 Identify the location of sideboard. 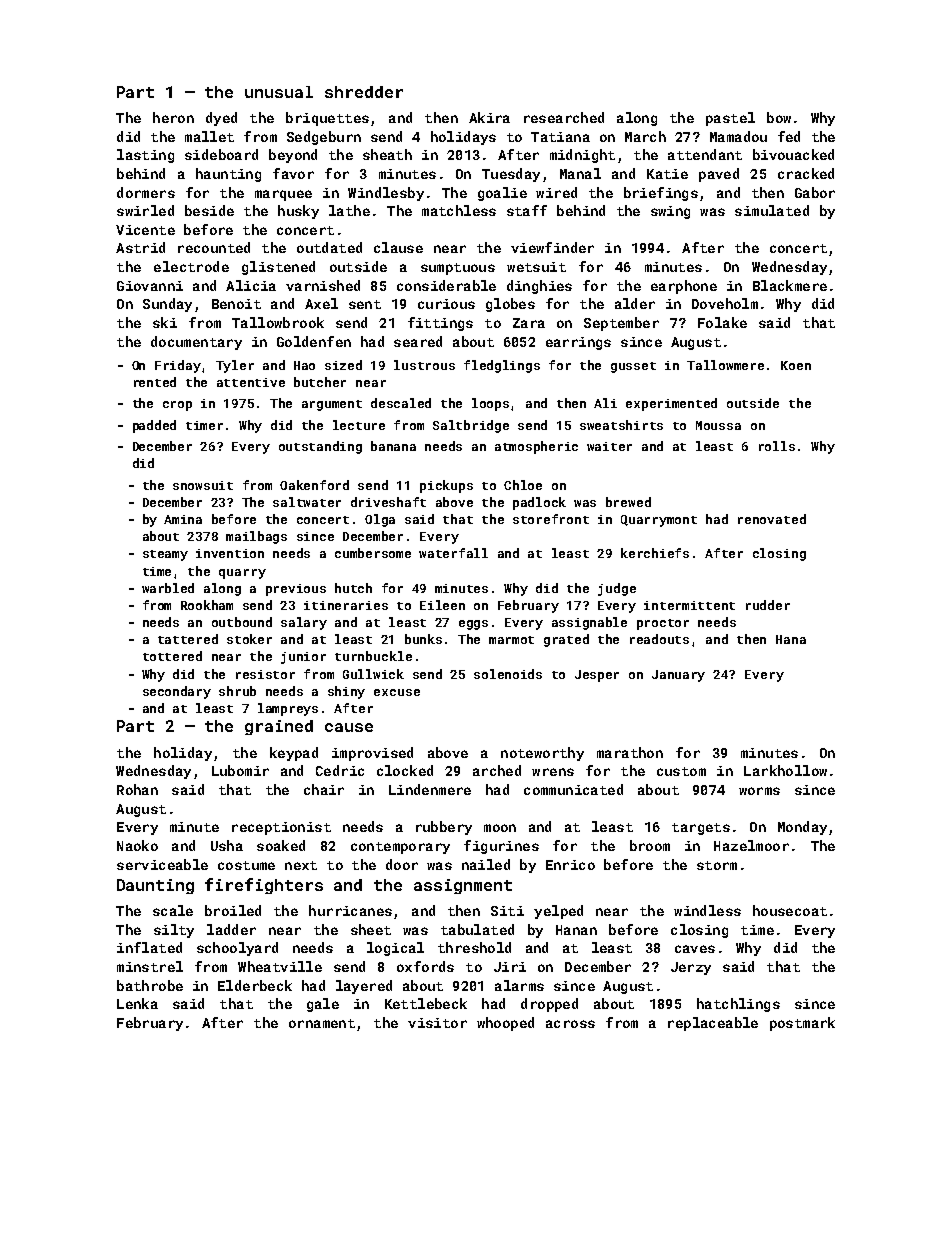
(221, 154).
